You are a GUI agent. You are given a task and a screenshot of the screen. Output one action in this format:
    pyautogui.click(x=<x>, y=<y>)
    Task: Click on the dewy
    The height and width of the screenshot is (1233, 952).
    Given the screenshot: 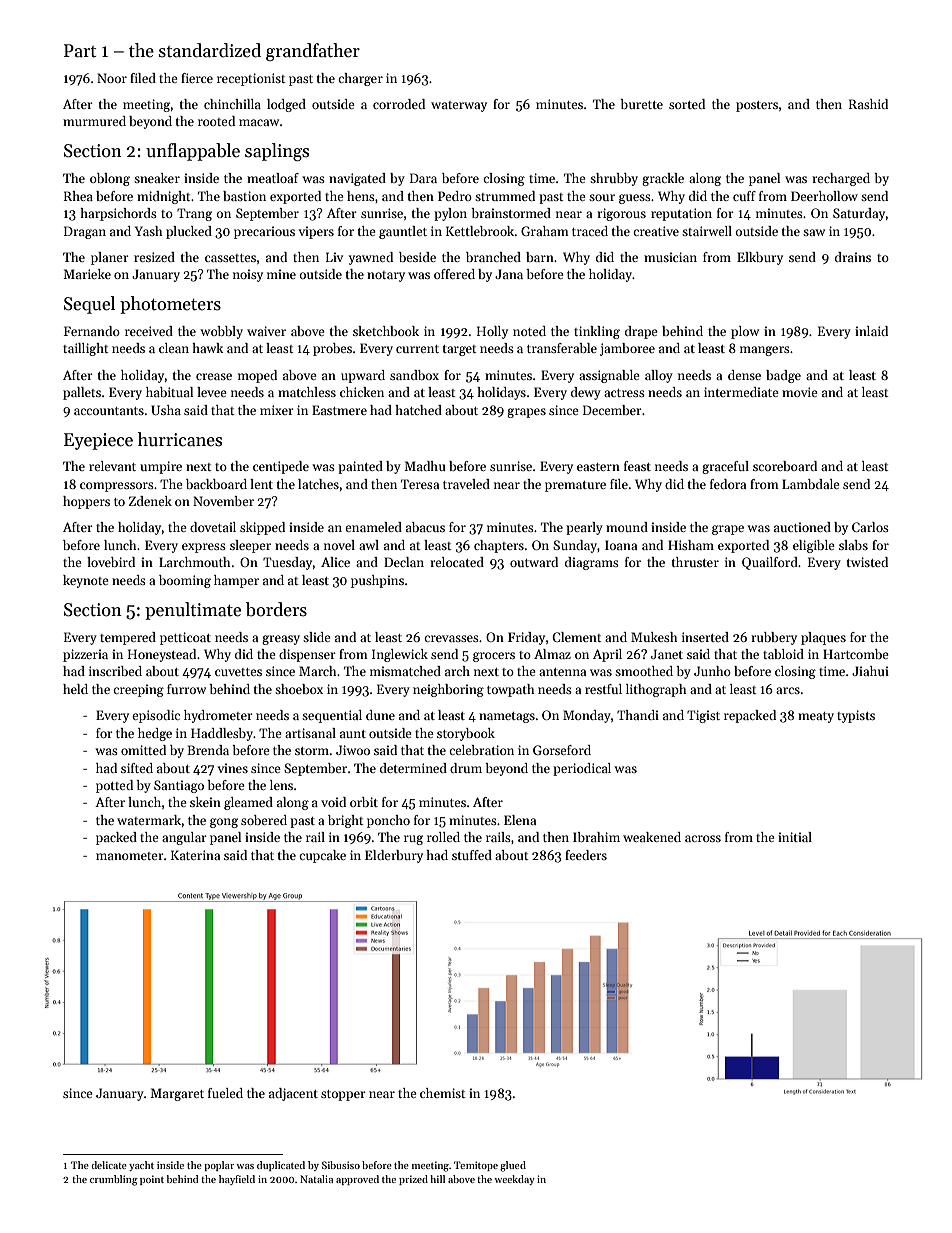 What is the action you would take?
    pyautogui.click(x=586, y=393)
